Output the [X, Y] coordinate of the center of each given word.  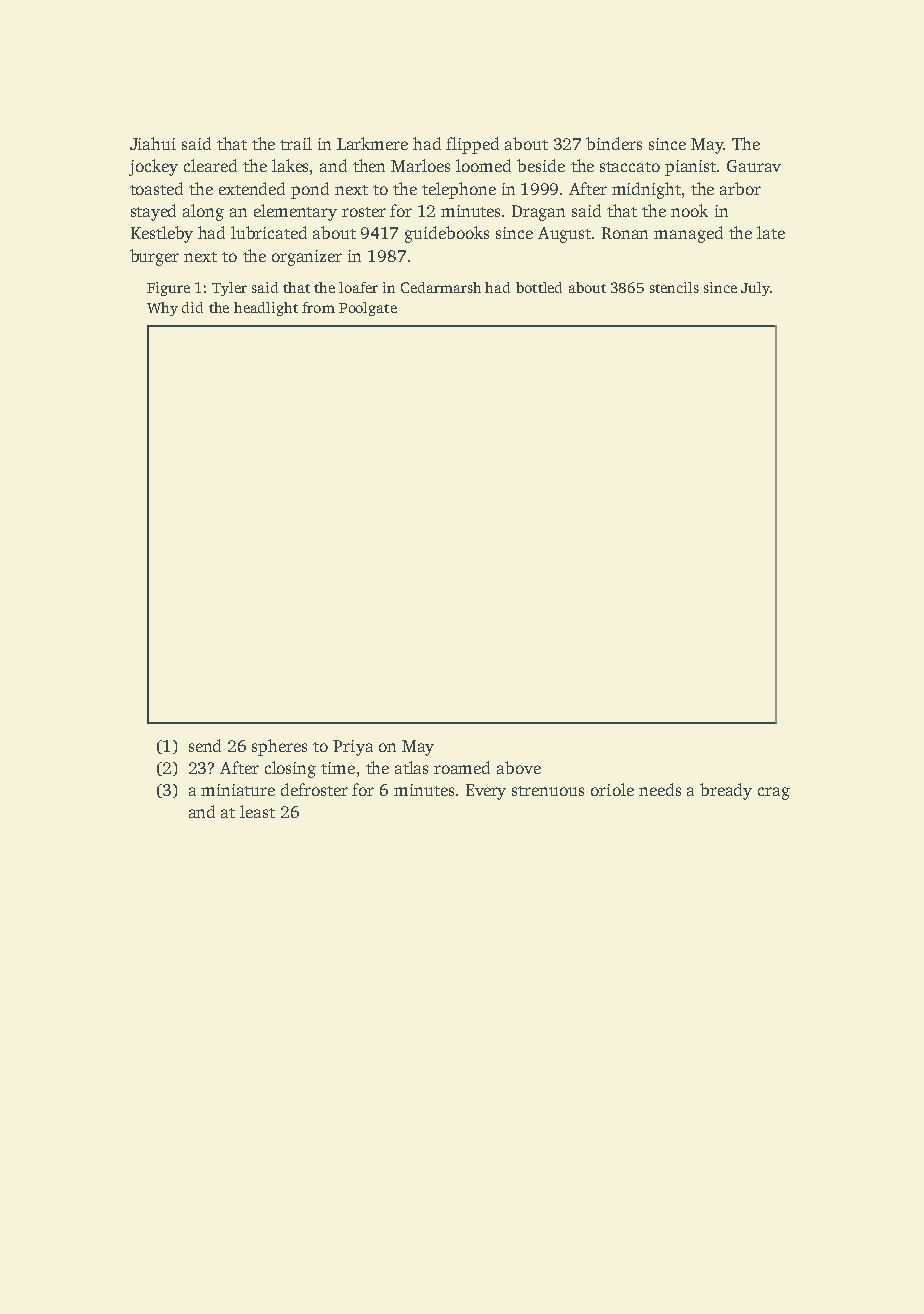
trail [296, 143]
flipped [472, 145]
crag [774, 793]
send [205, 745]
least [257, 811]
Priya [353, 748]
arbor [740, 188]
